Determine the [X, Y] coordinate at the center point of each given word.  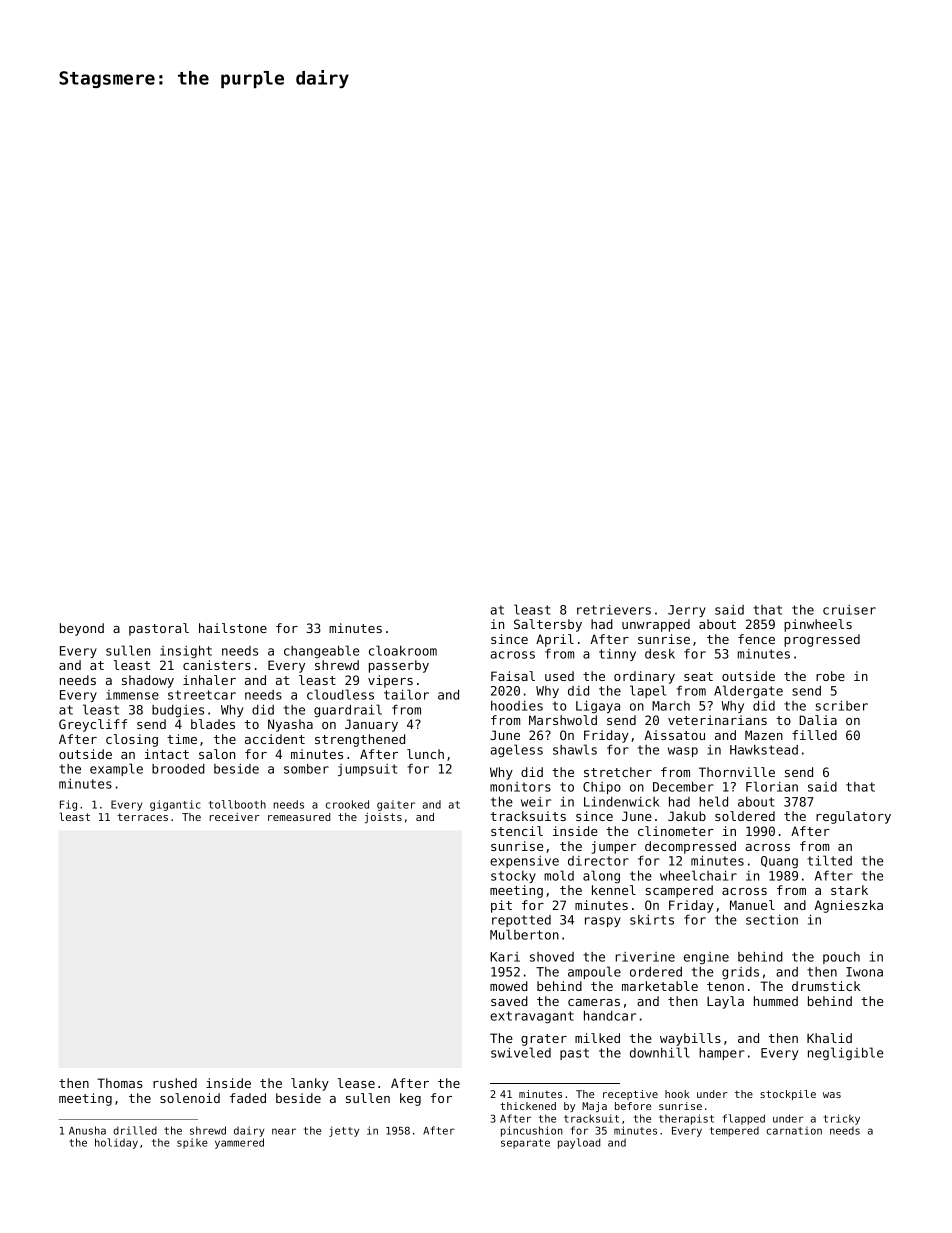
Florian [772, 786]
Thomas [119, 1083]
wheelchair [698, 875]
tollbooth [237, 804]
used [559, 676]
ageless [516, 750]
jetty [344, 1131]
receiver [235, 817]
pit [501, 906]
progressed [822, 640]
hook [677, 1094]
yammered [239, 1143]
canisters [217, 665]
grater [544, 1040]
